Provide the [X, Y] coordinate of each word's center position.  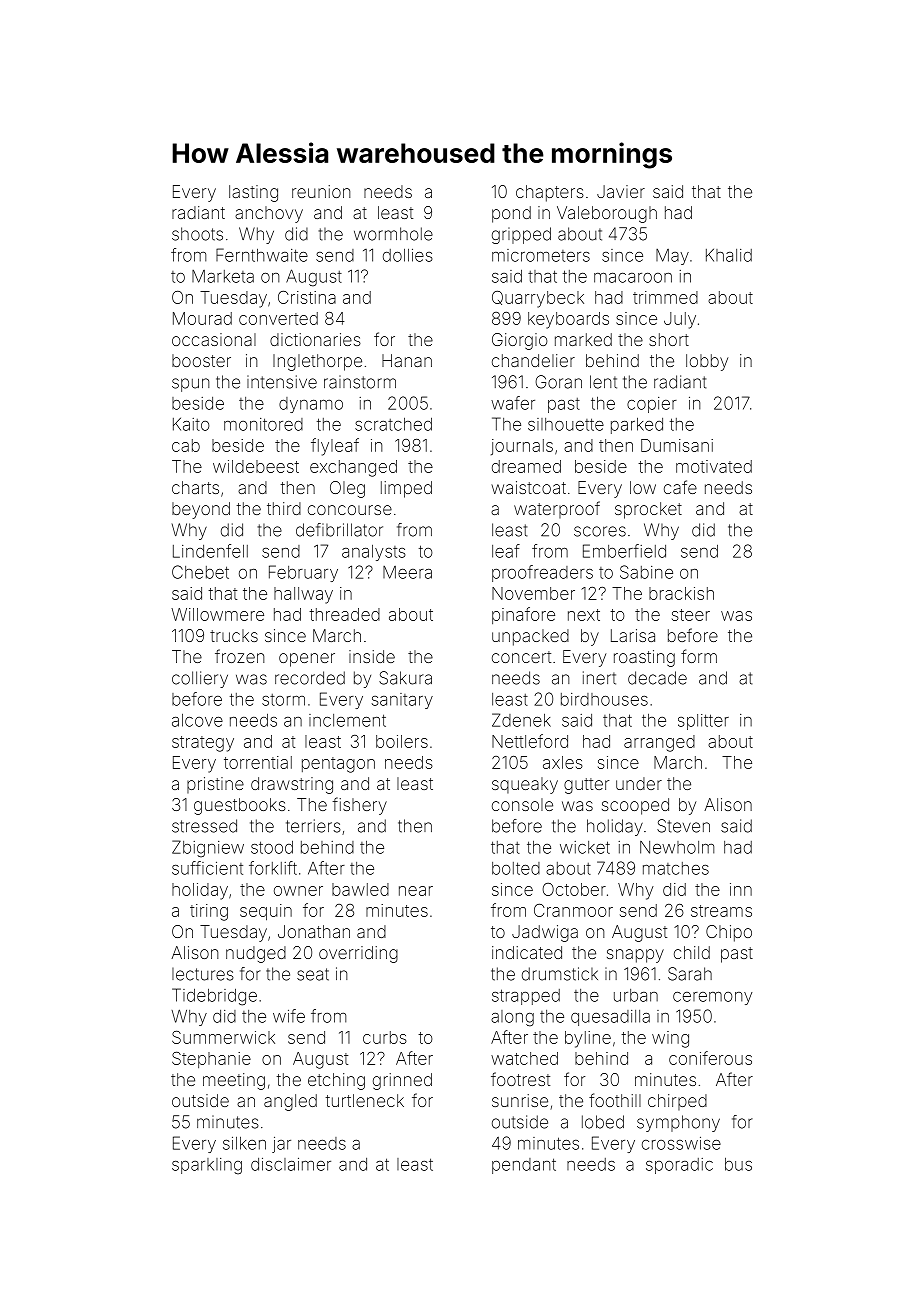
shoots [197, 234]
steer [691, 615]
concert [521, 657]
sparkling [207, 1166]
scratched [393, 424]
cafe [680, 487]
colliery [200, 679]
